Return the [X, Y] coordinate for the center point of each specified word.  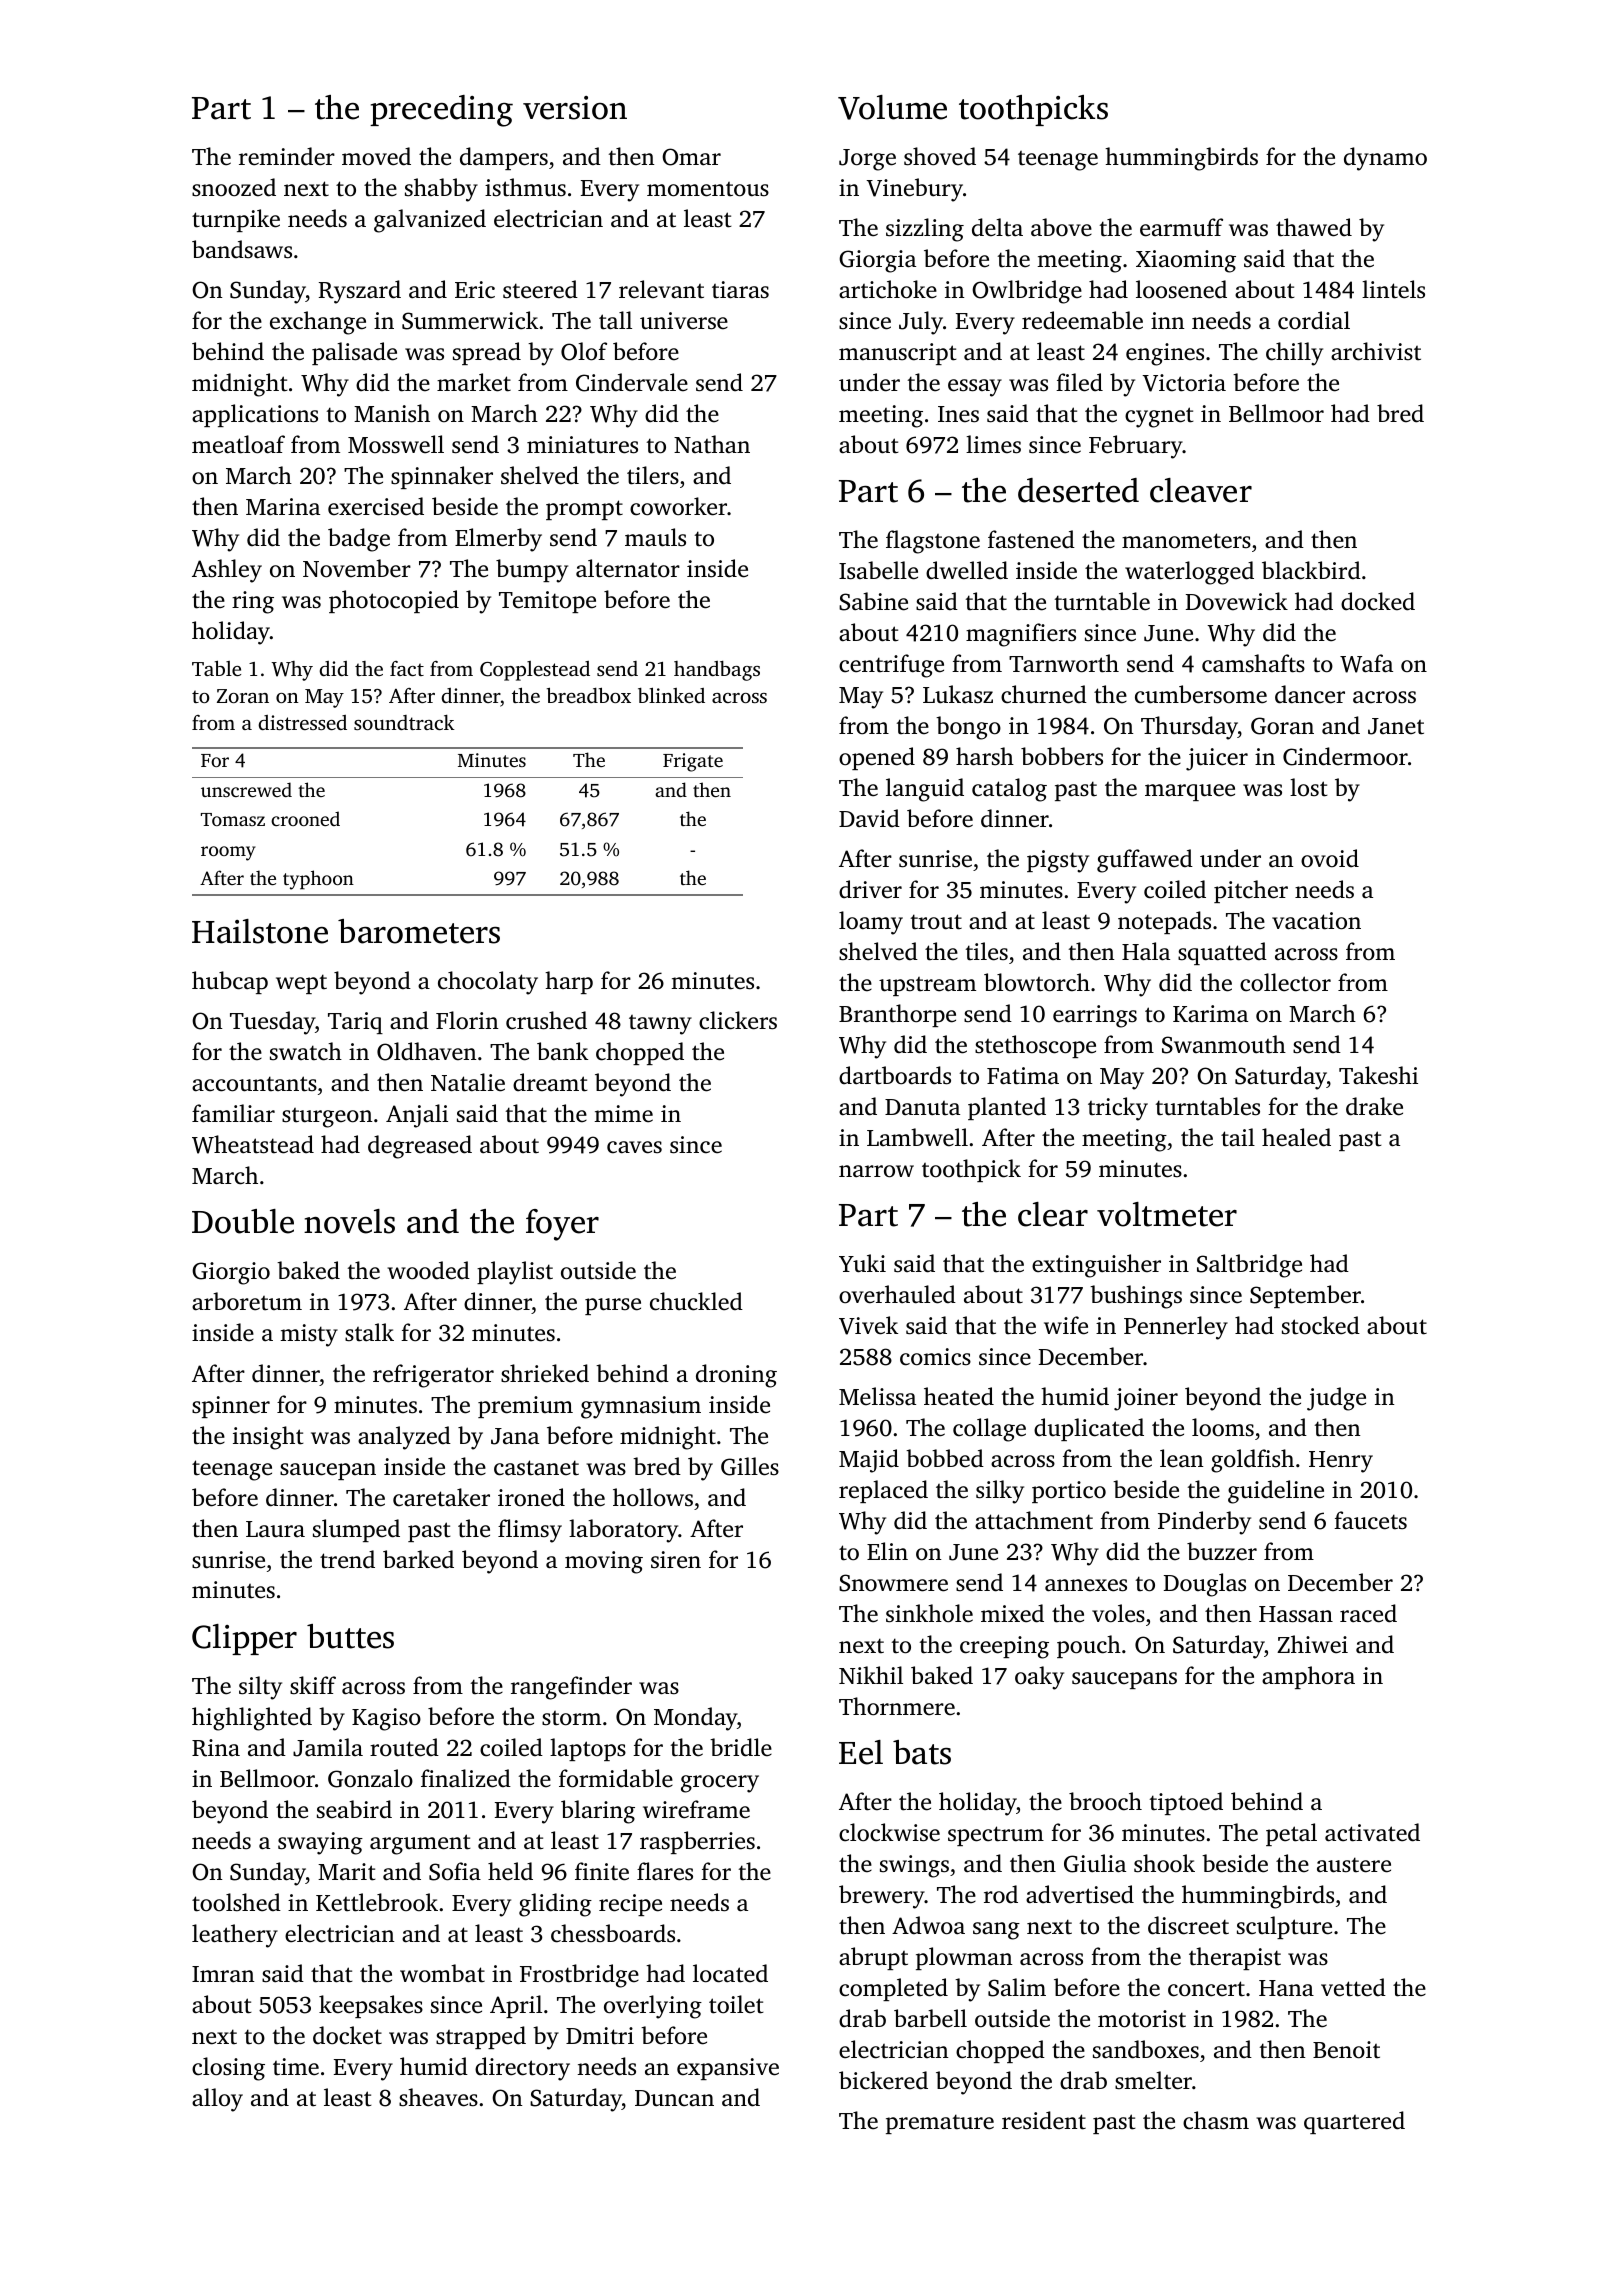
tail [1238, 1137]
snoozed [234, 187]
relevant [661, 289]
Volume [892, 107]
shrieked [545, 1373]
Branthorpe [897, 1015]
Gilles [750, 1466]
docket [347, 2035]
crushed [546, 1020]
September [1305, 1296]
